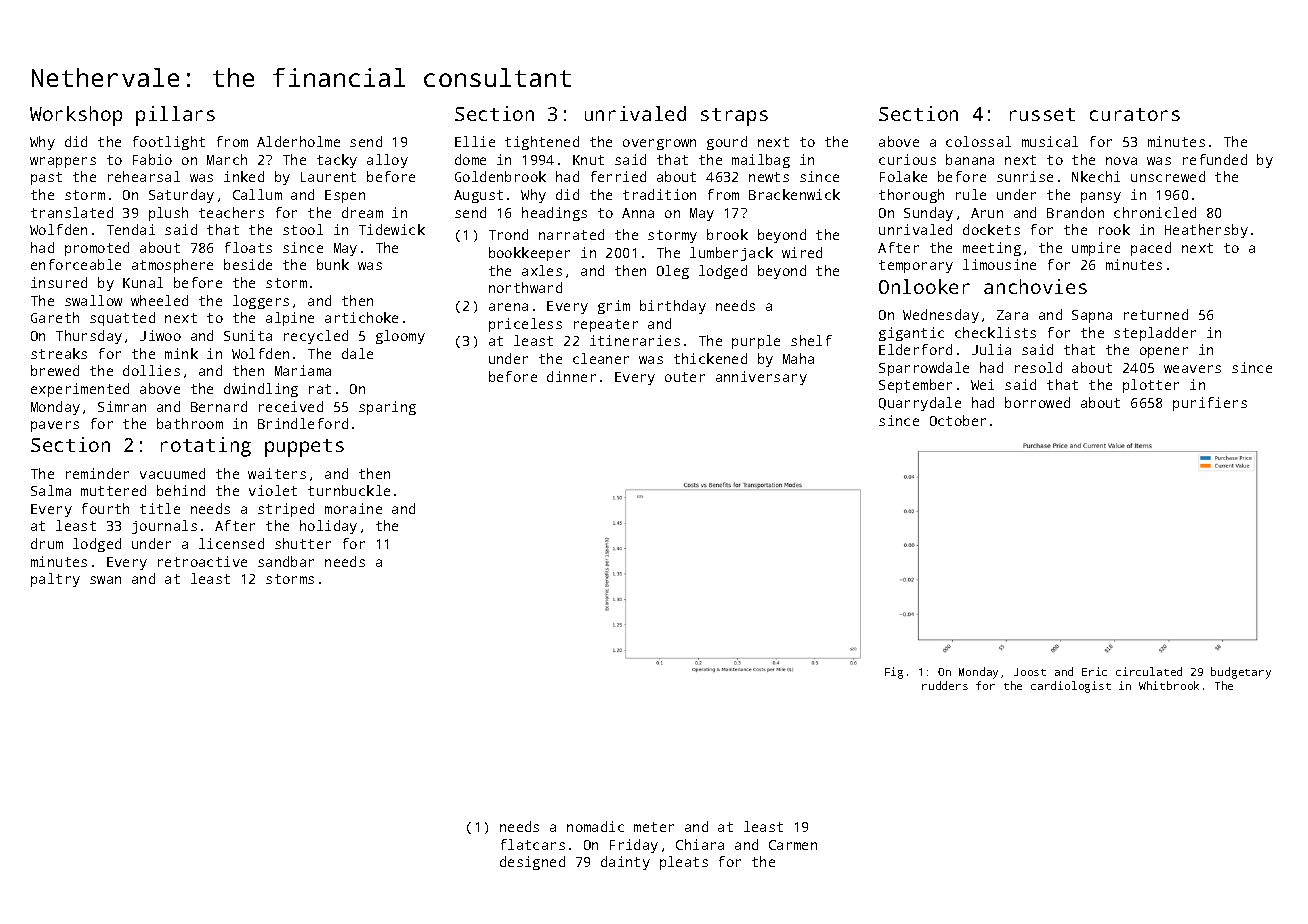 The width and height of the image is (1308, 924). I want to click on rudders, so click(945, 685).
